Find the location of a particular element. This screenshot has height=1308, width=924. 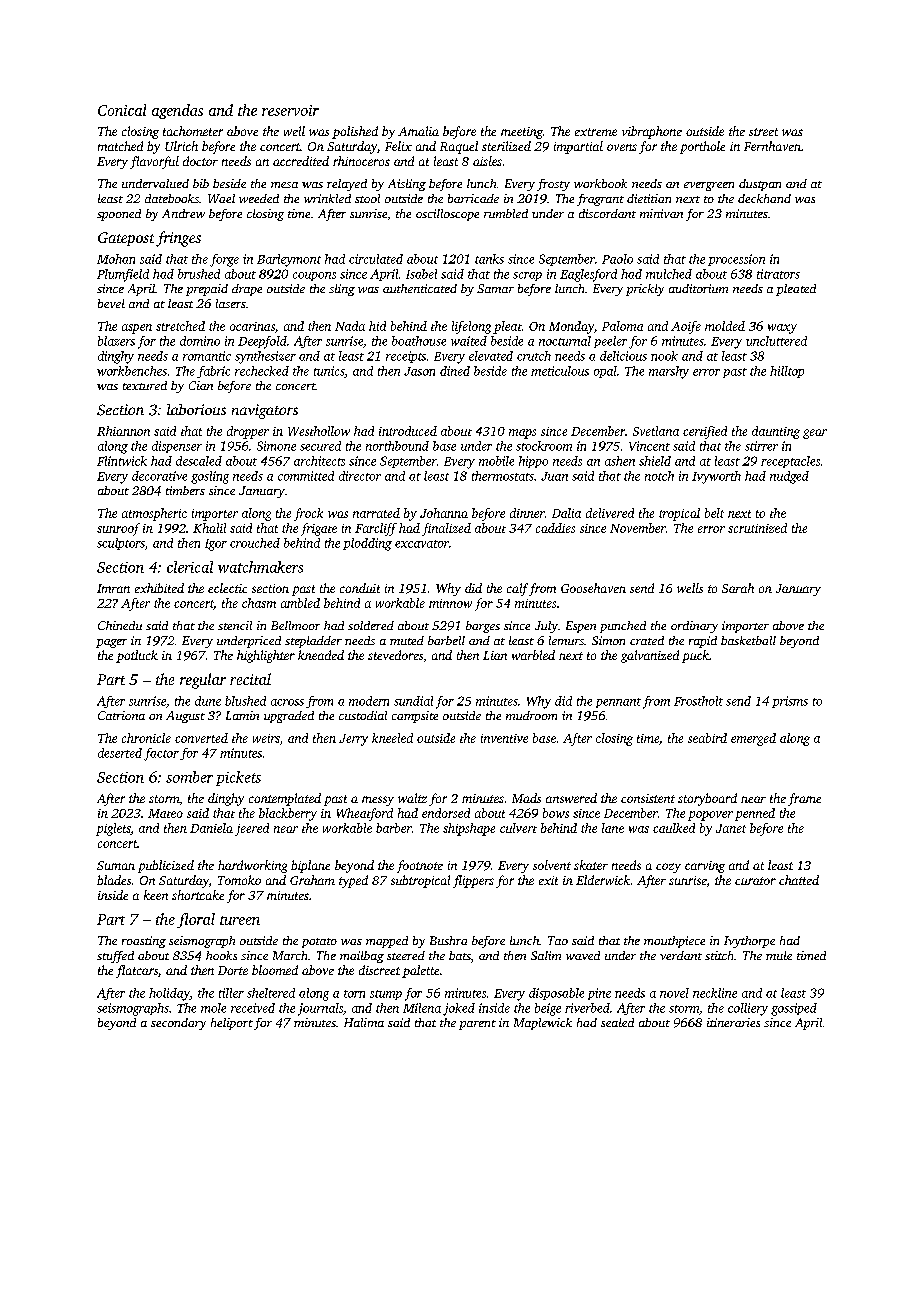

Jerry is located at coordinates (353, 740).
